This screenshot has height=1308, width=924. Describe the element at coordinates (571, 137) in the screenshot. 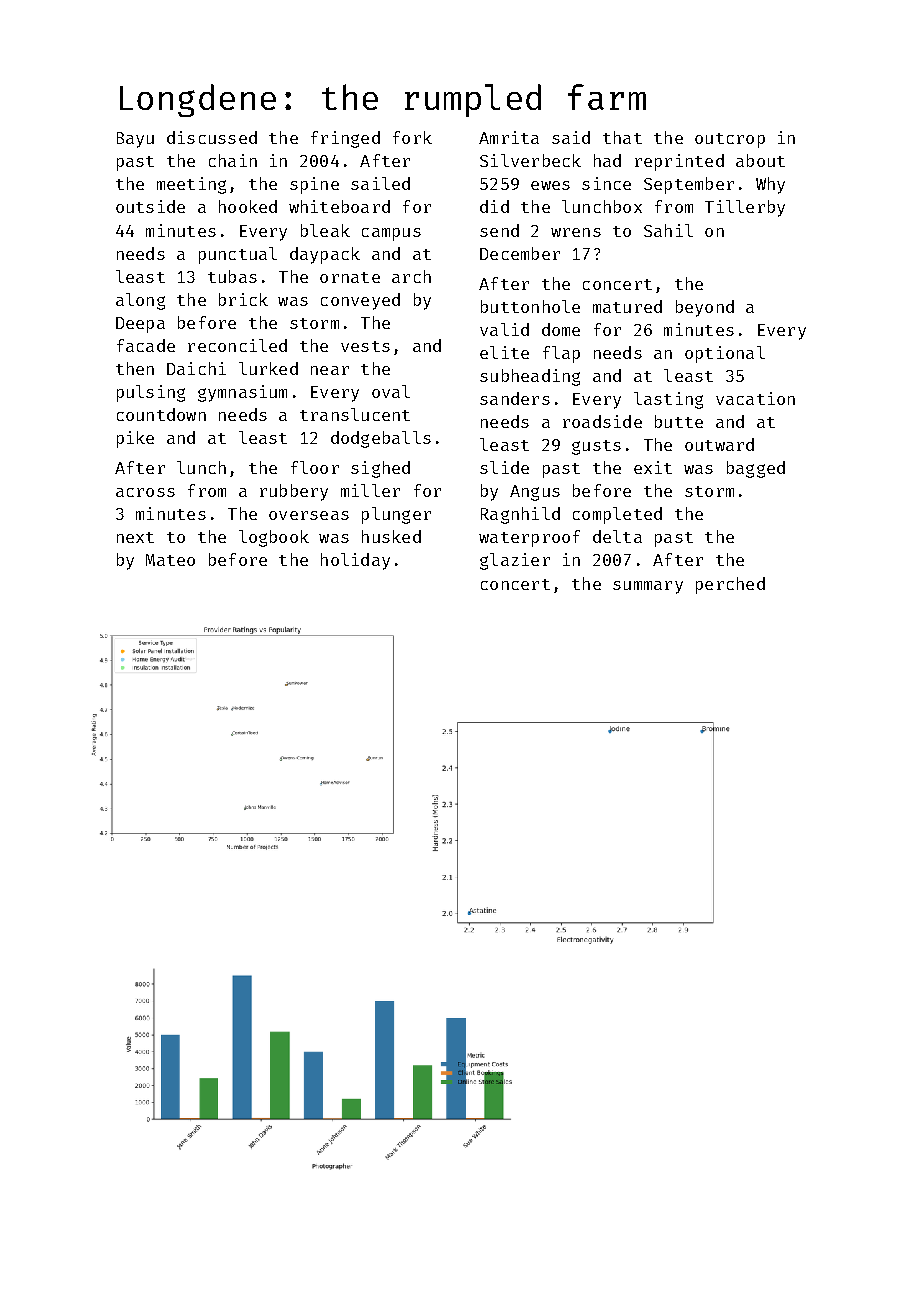

I see `said` at that location.
